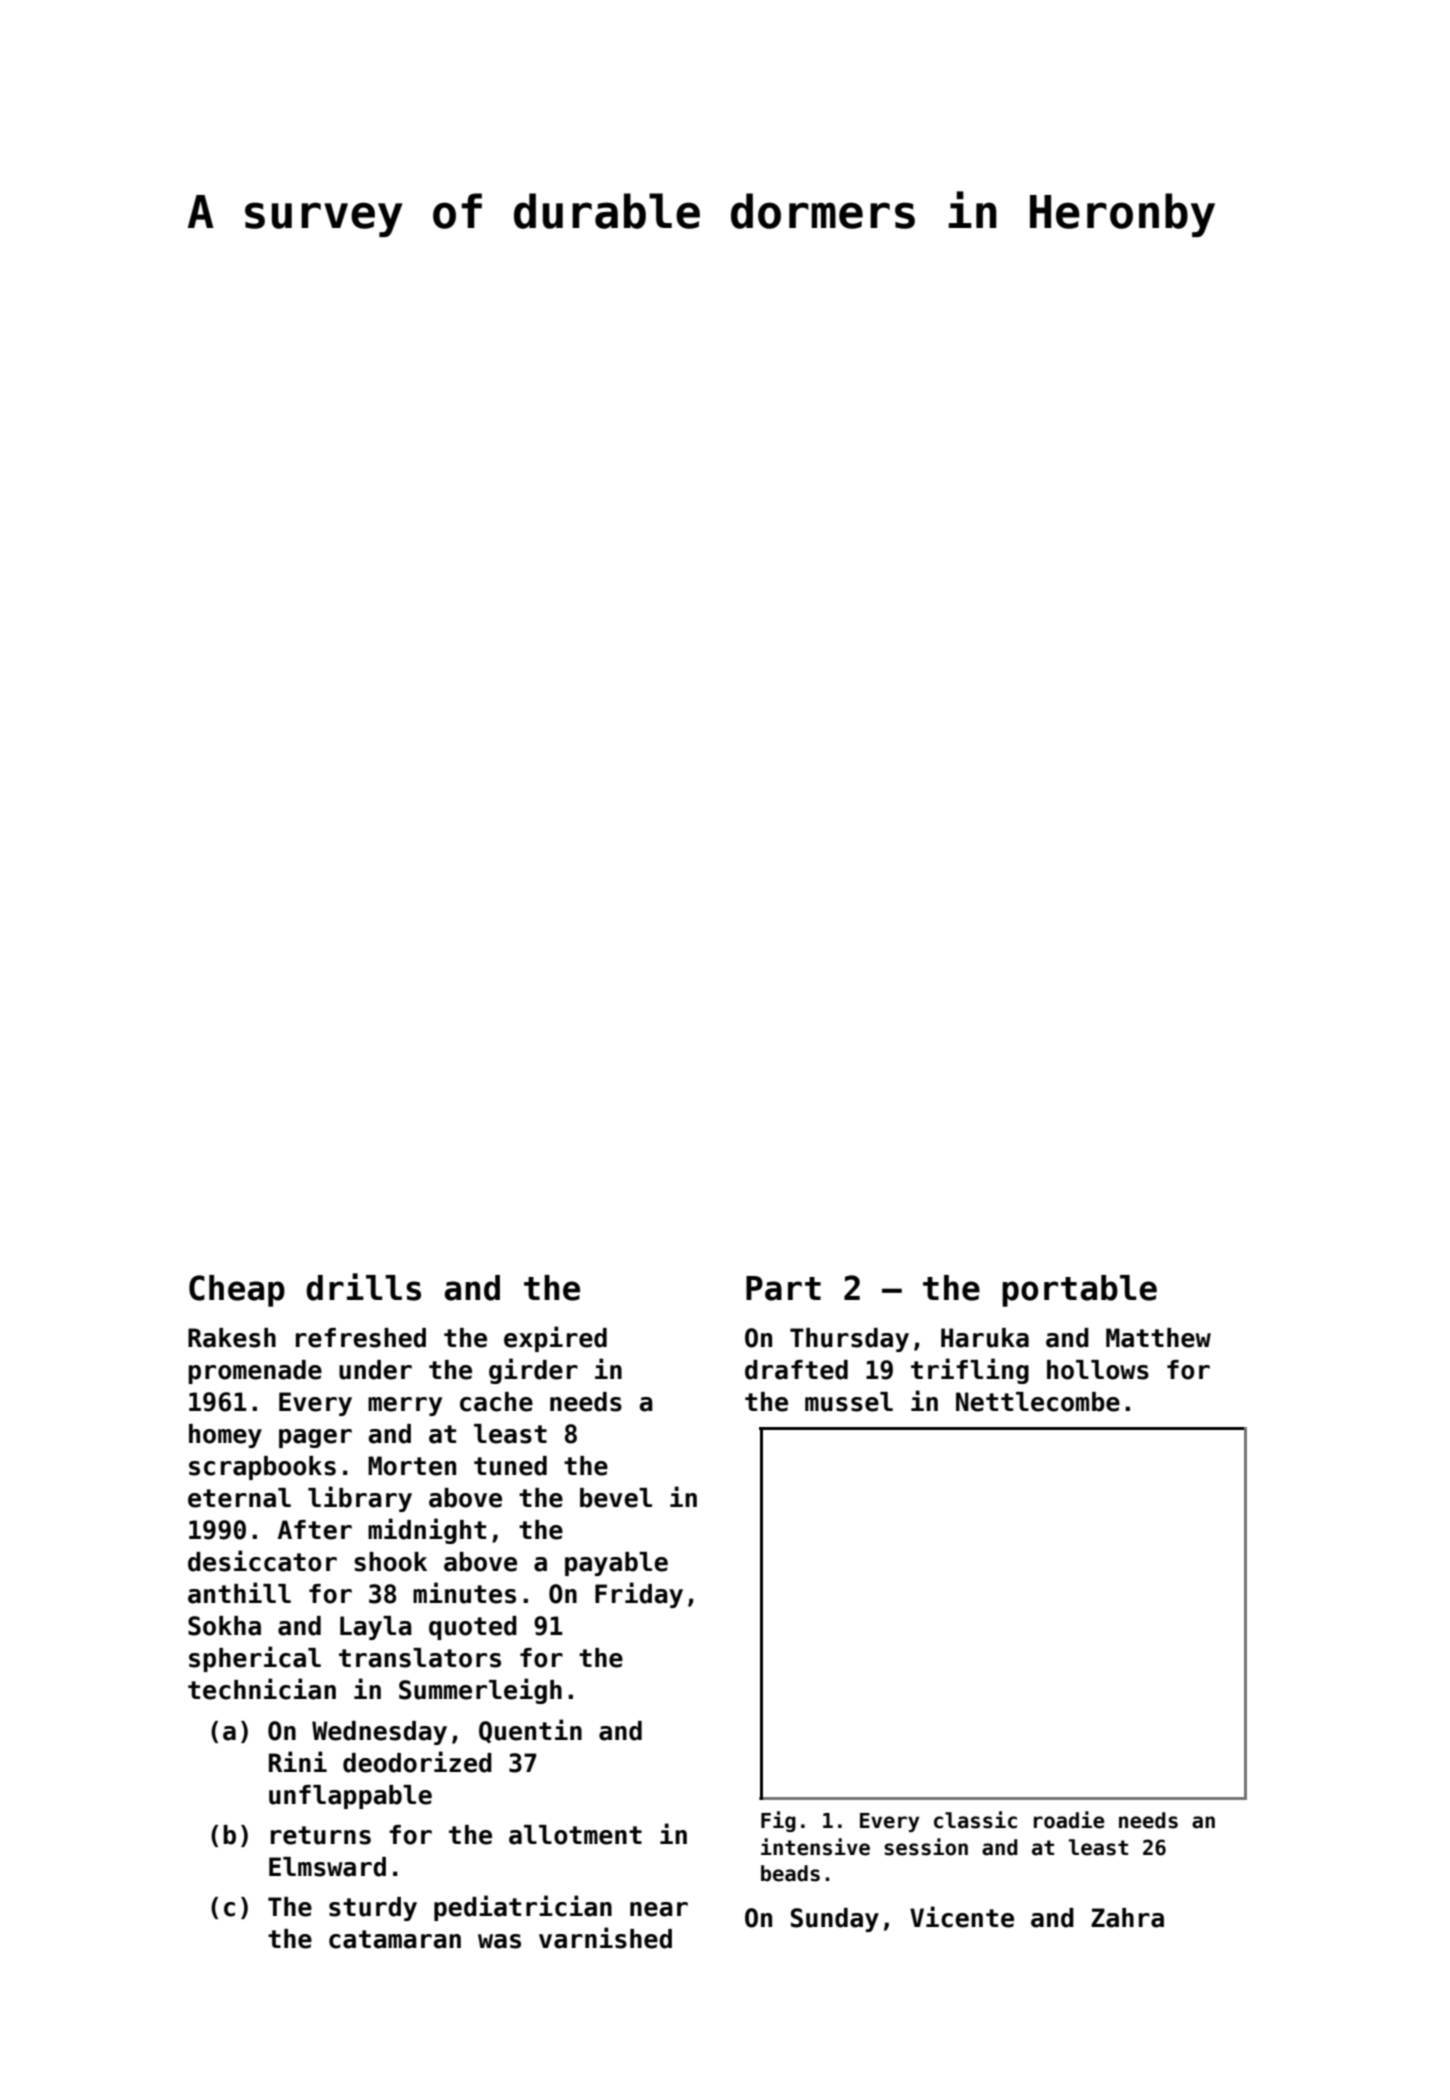 This screenshot has height=2100, width=1450. What do you see at coordinates (639, 1595) in the screenshot?
I see `Friday` at bounding box center [639, 1595].
